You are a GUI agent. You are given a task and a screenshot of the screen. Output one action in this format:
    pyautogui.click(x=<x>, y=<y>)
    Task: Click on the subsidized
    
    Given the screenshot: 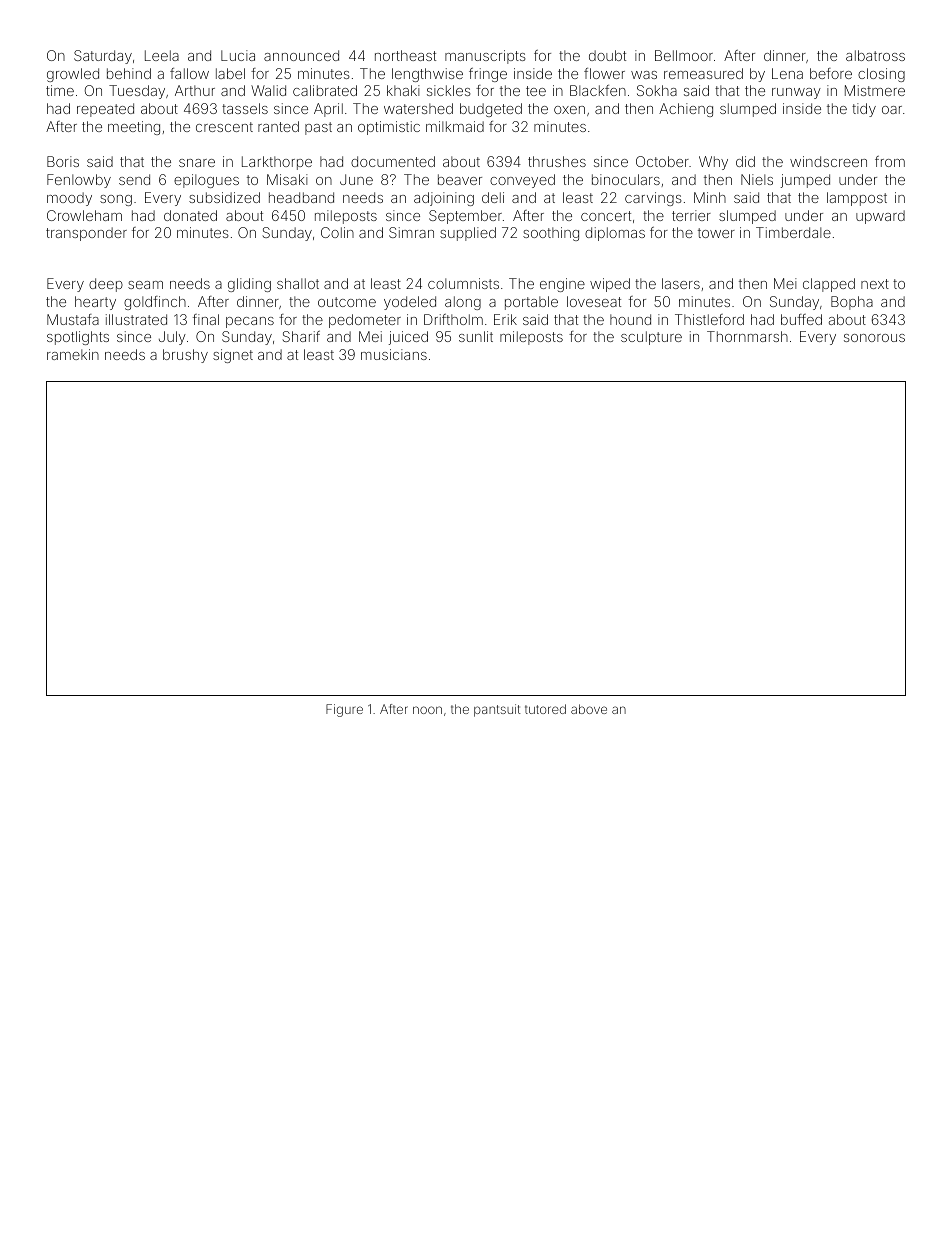 What is the action you would take?
    pyautogui.click(x=224, y=197)
